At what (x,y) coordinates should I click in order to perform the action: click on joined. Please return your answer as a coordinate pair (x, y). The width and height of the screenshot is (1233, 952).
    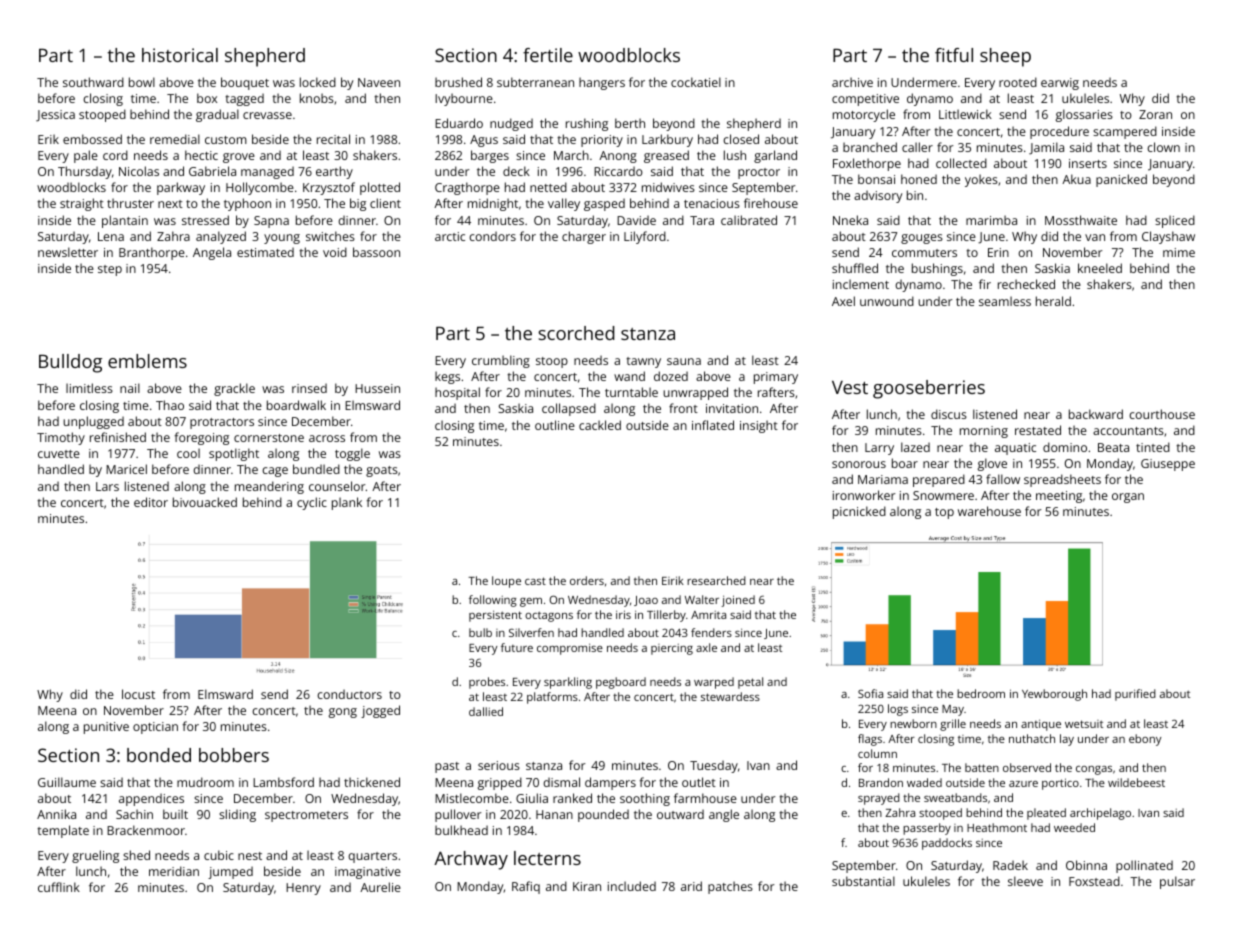
    Looking at the image, I should click on (738, 601).
